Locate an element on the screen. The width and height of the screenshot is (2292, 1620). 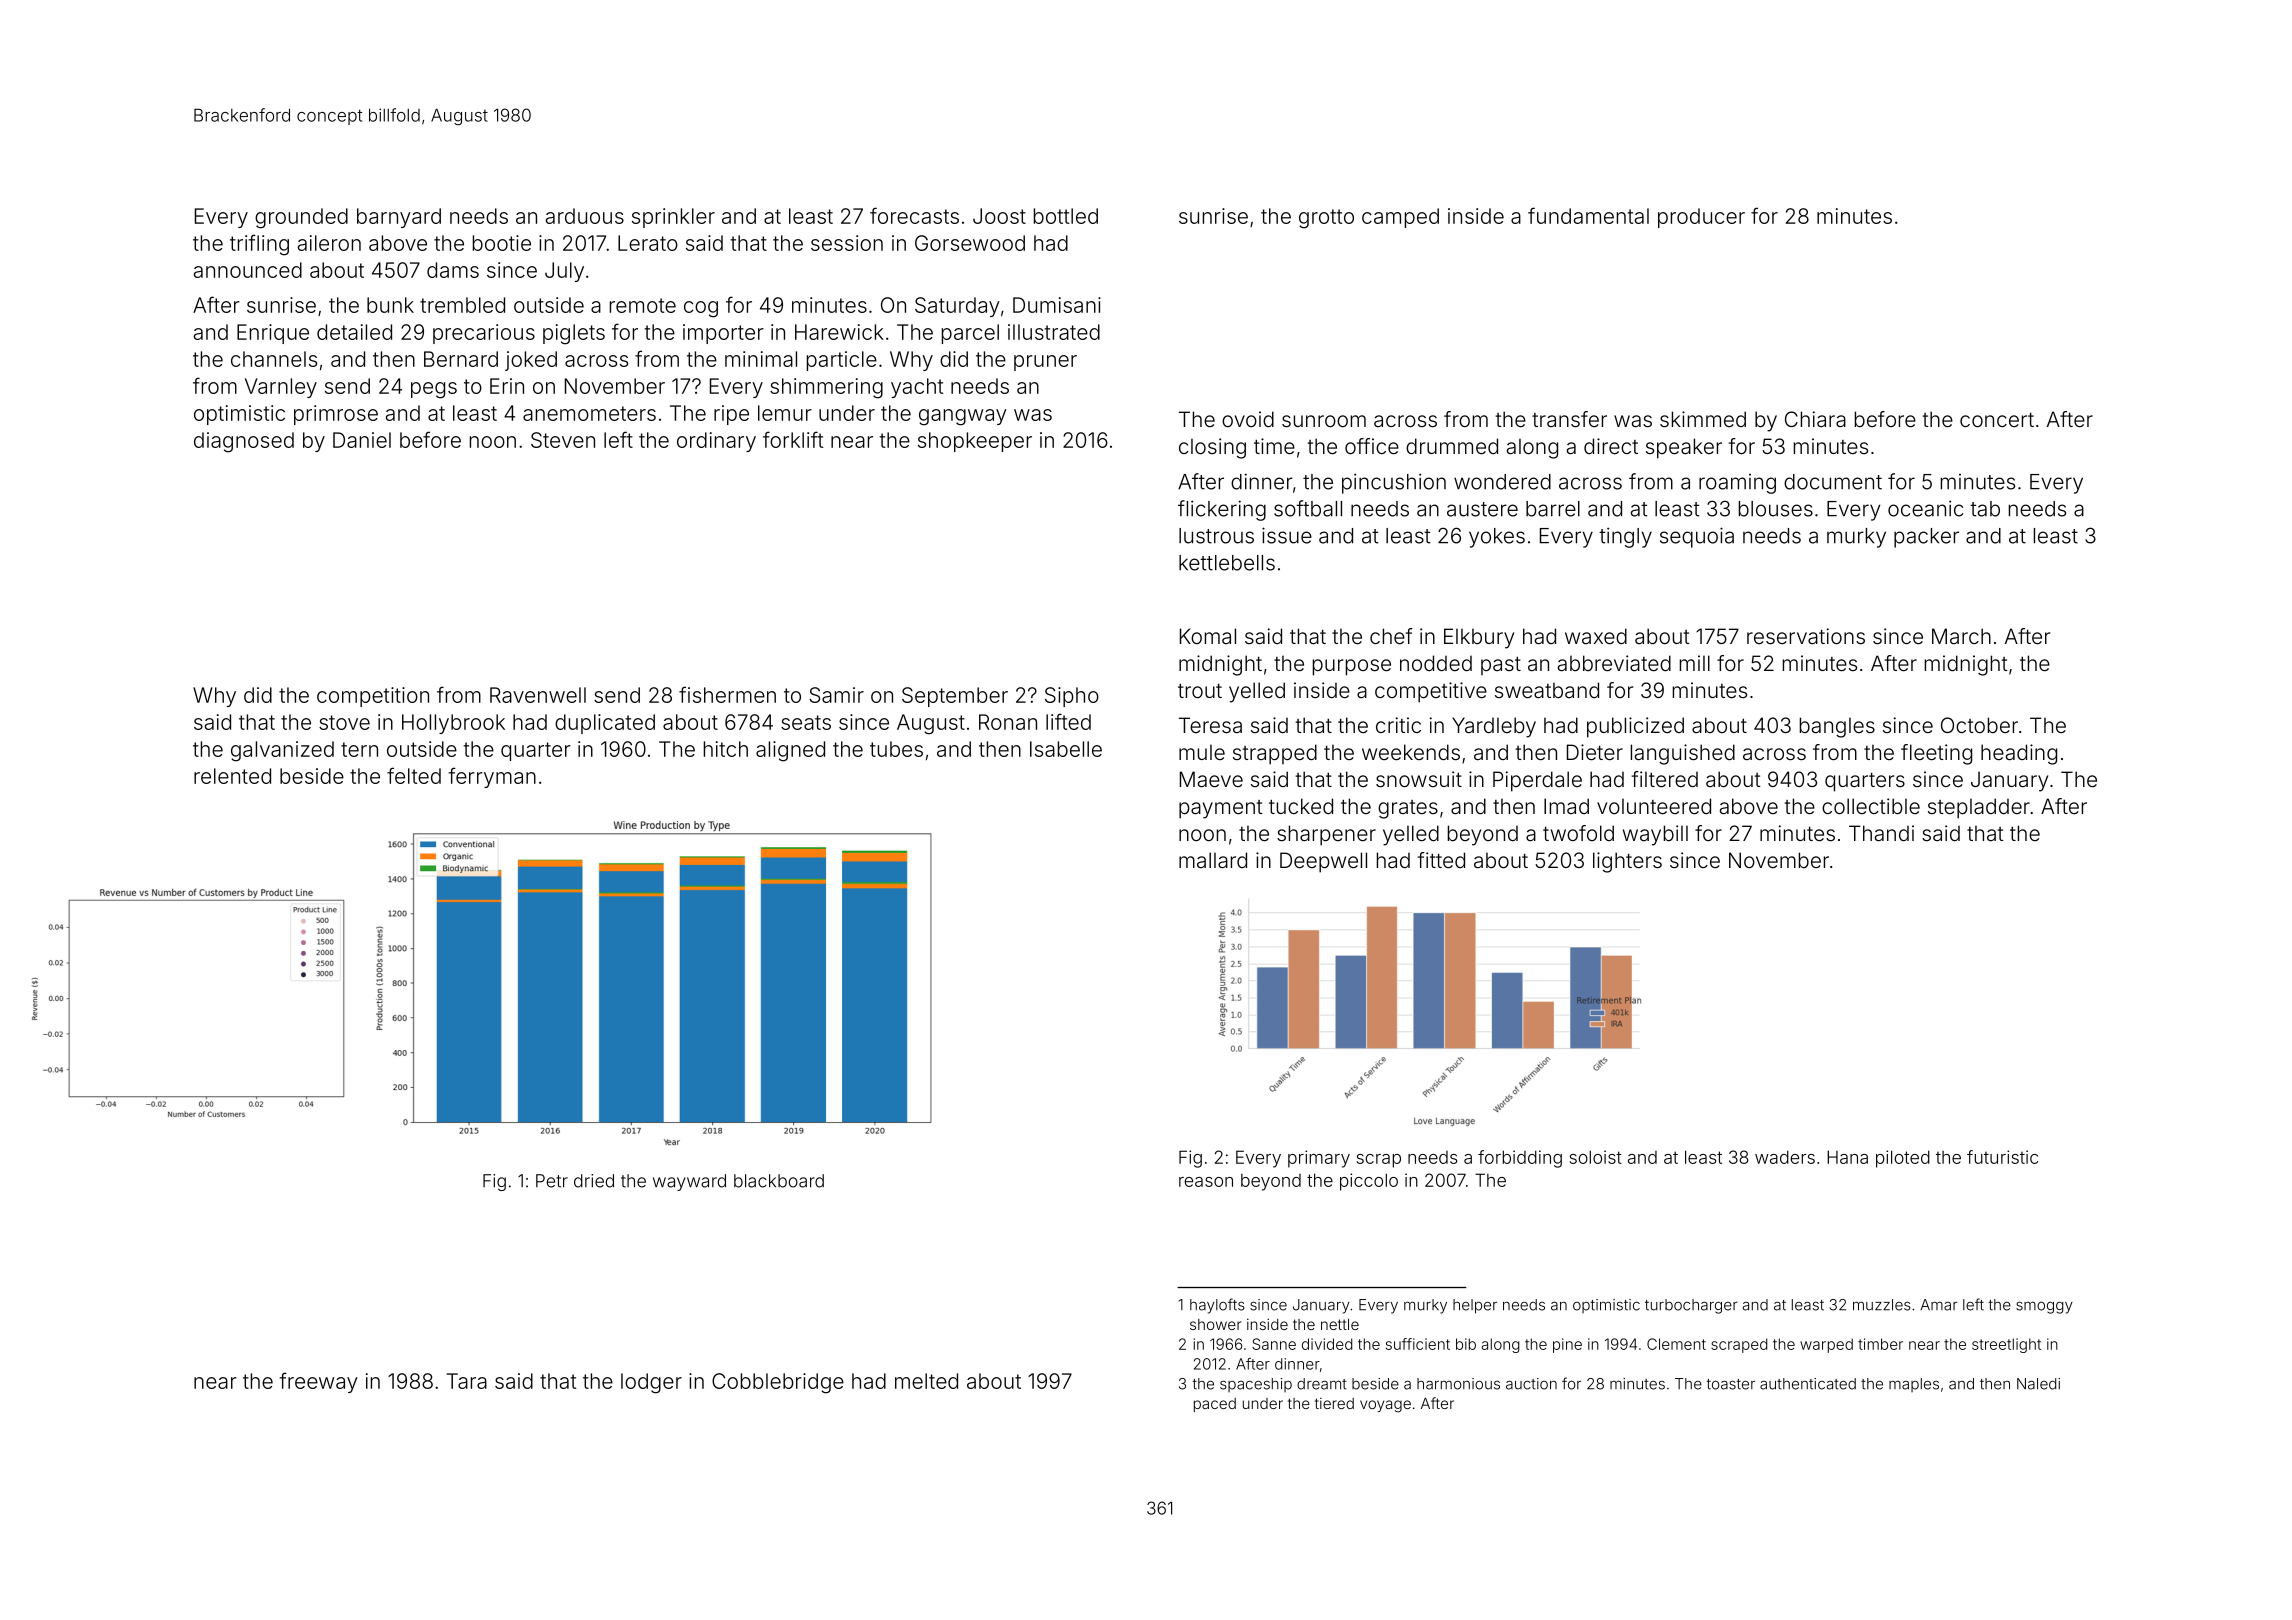
fleeting is located at coordinates (1936, 754).
